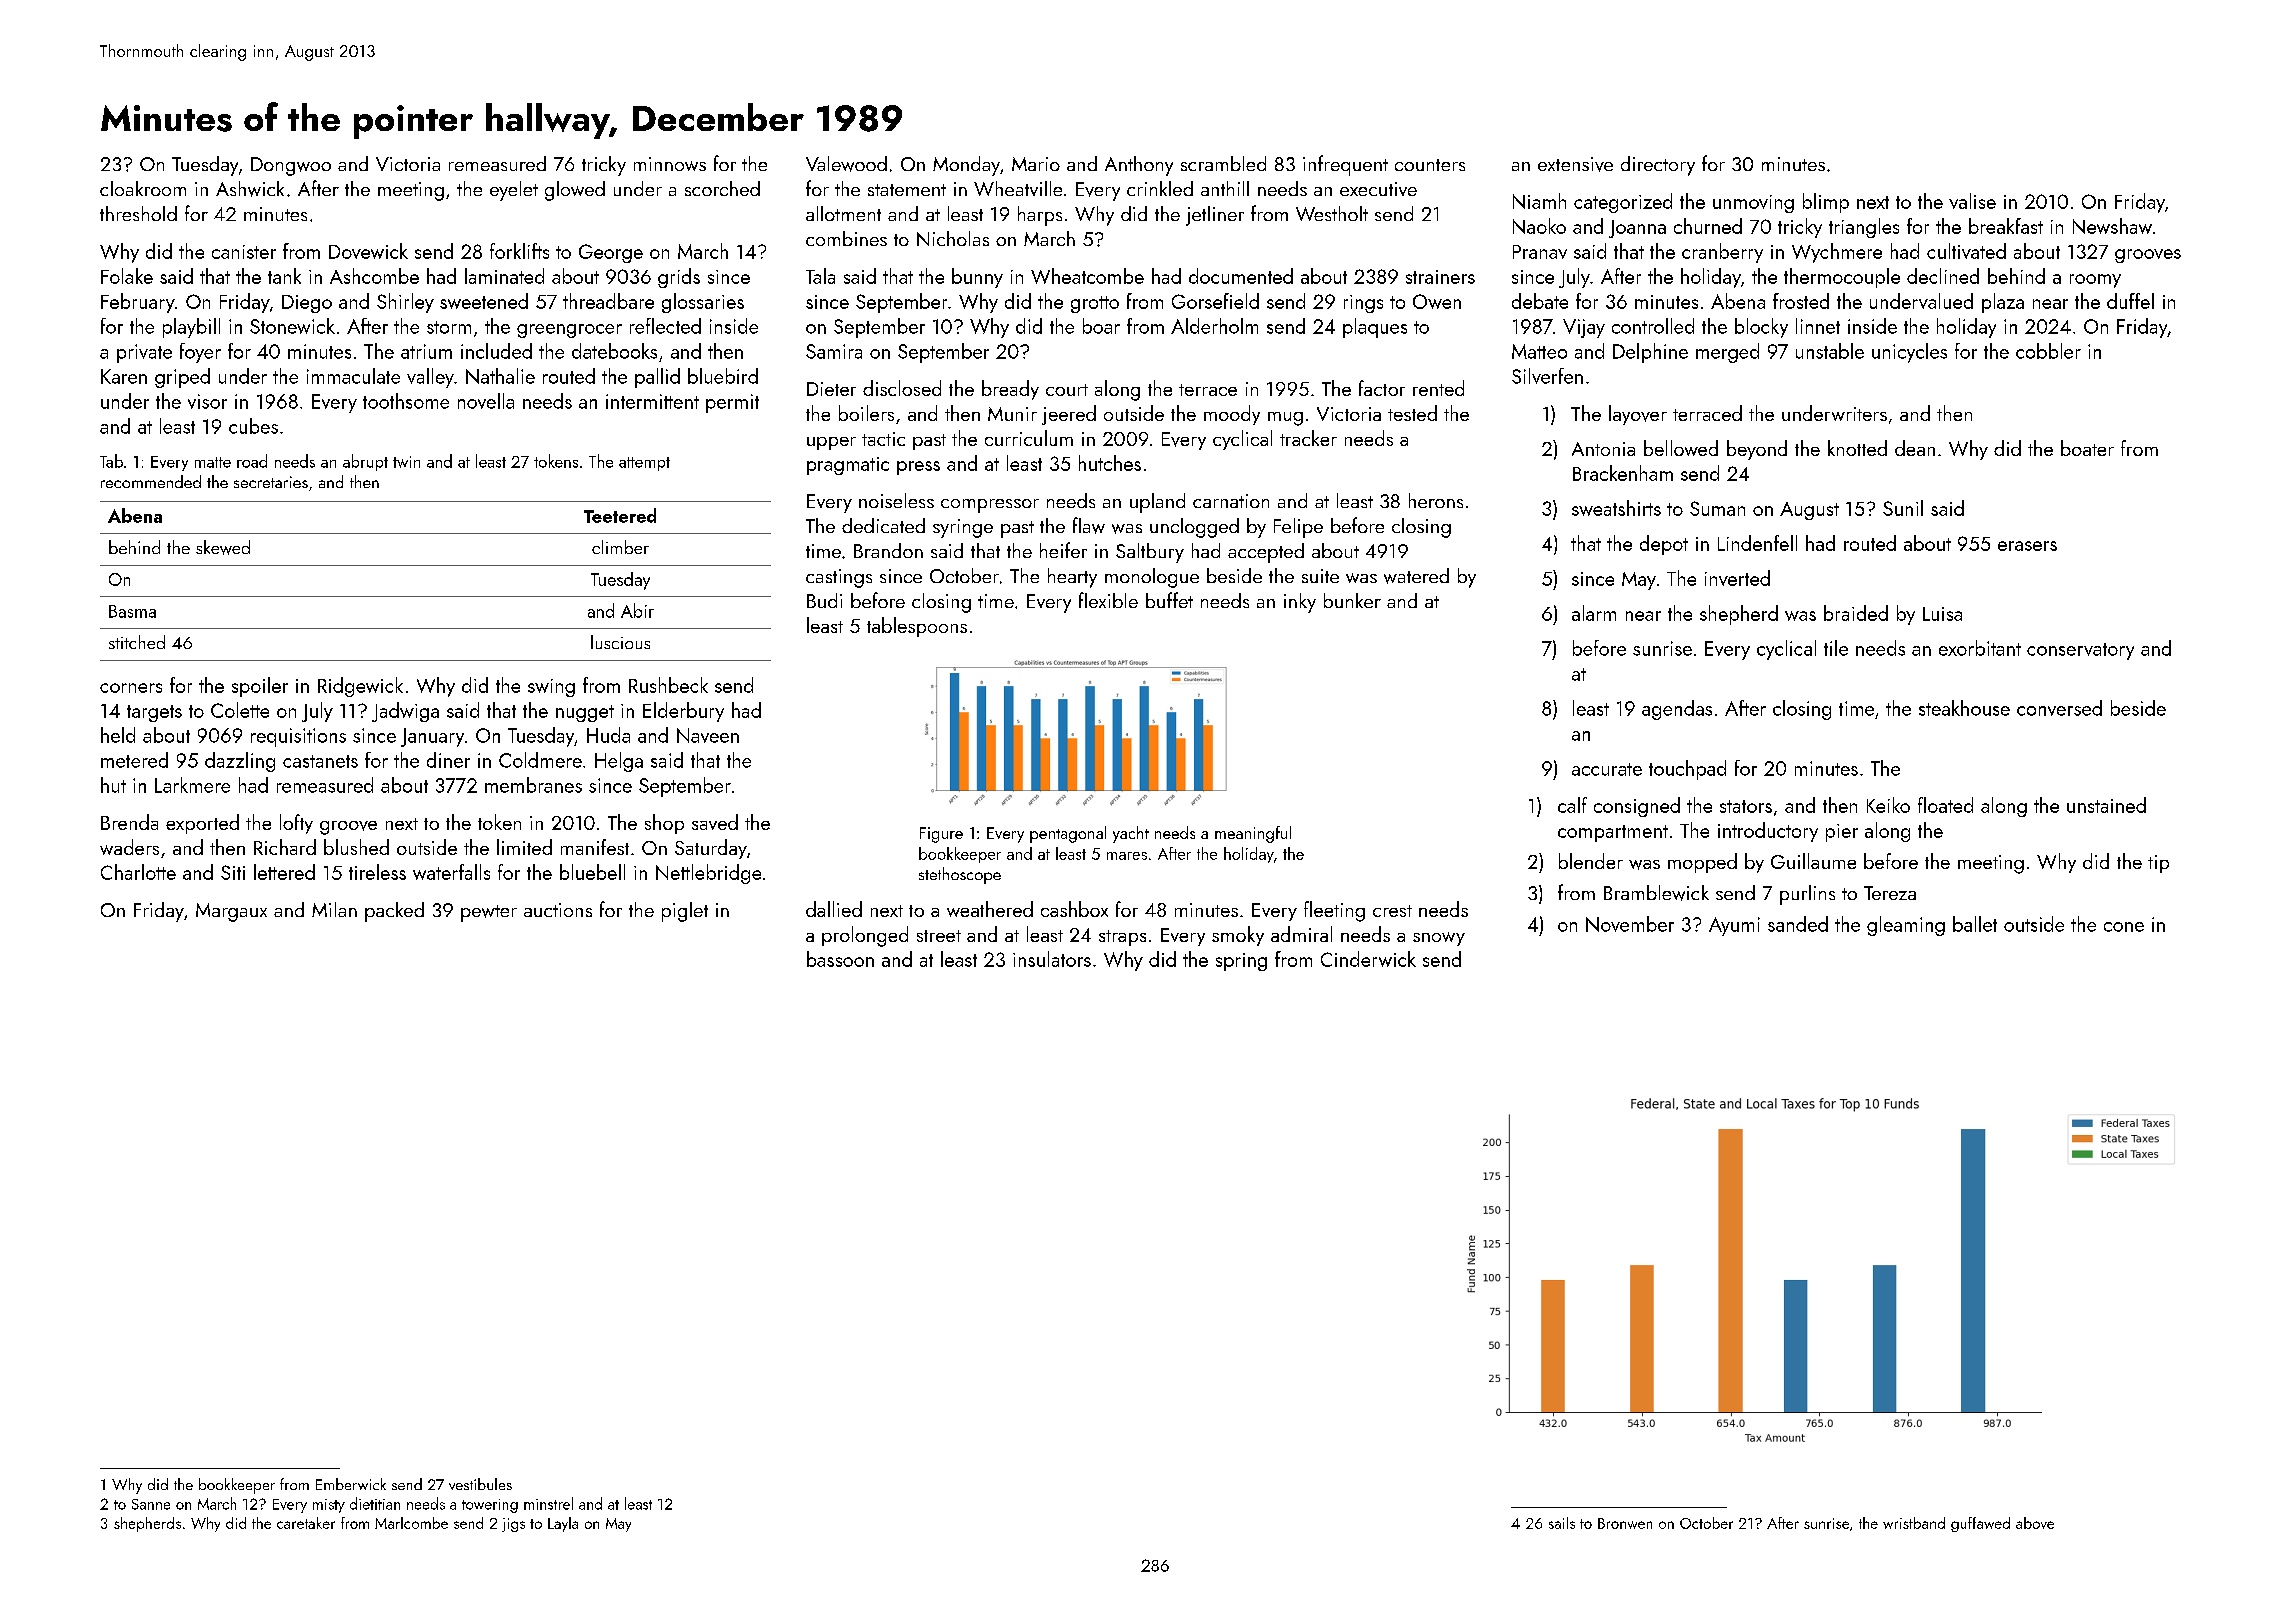  Describe the element at coordinates (2035, 1523) in the image. I see `above` at that location.
